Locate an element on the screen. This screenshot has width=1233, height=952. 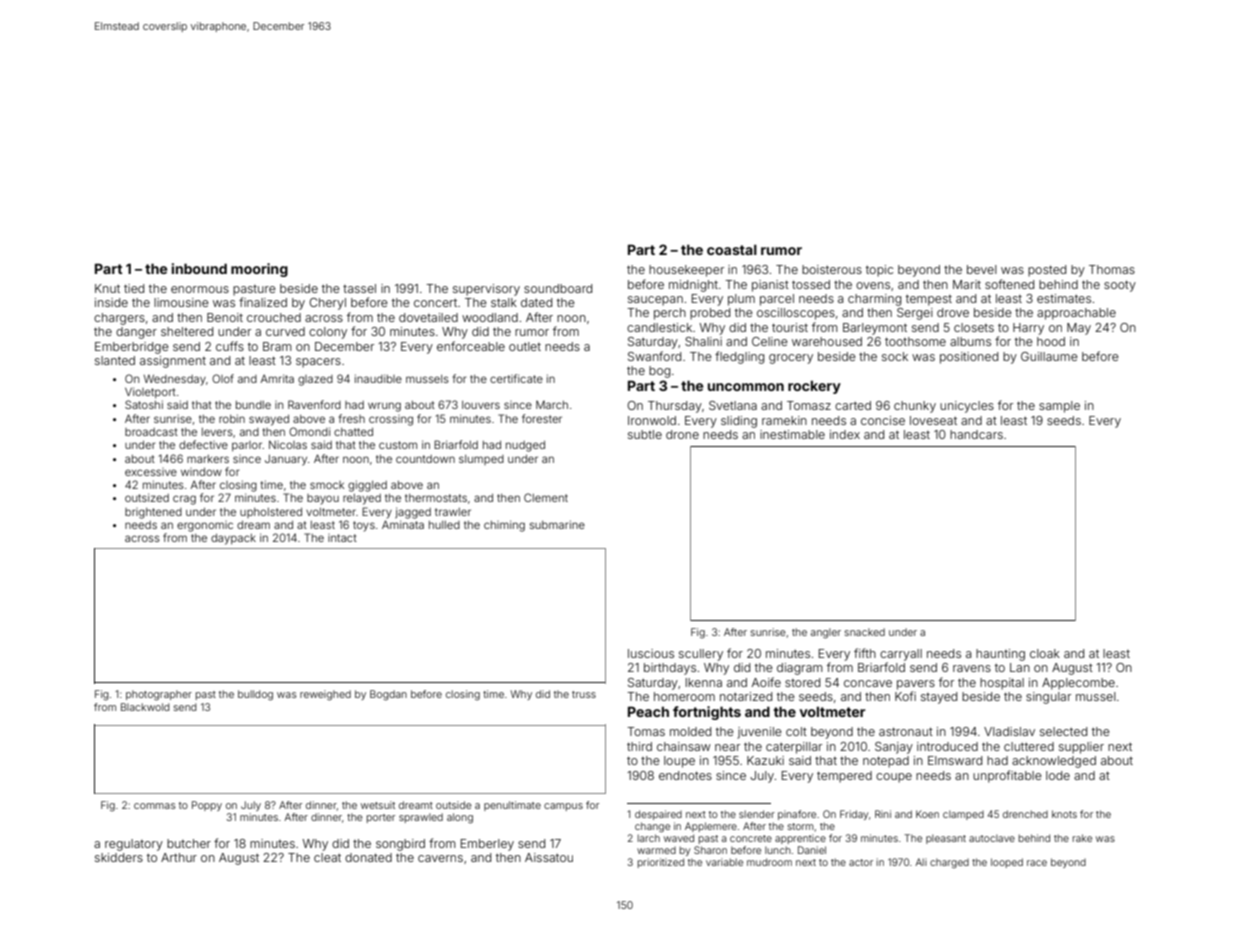
index is located at coordinates (845, 434).
